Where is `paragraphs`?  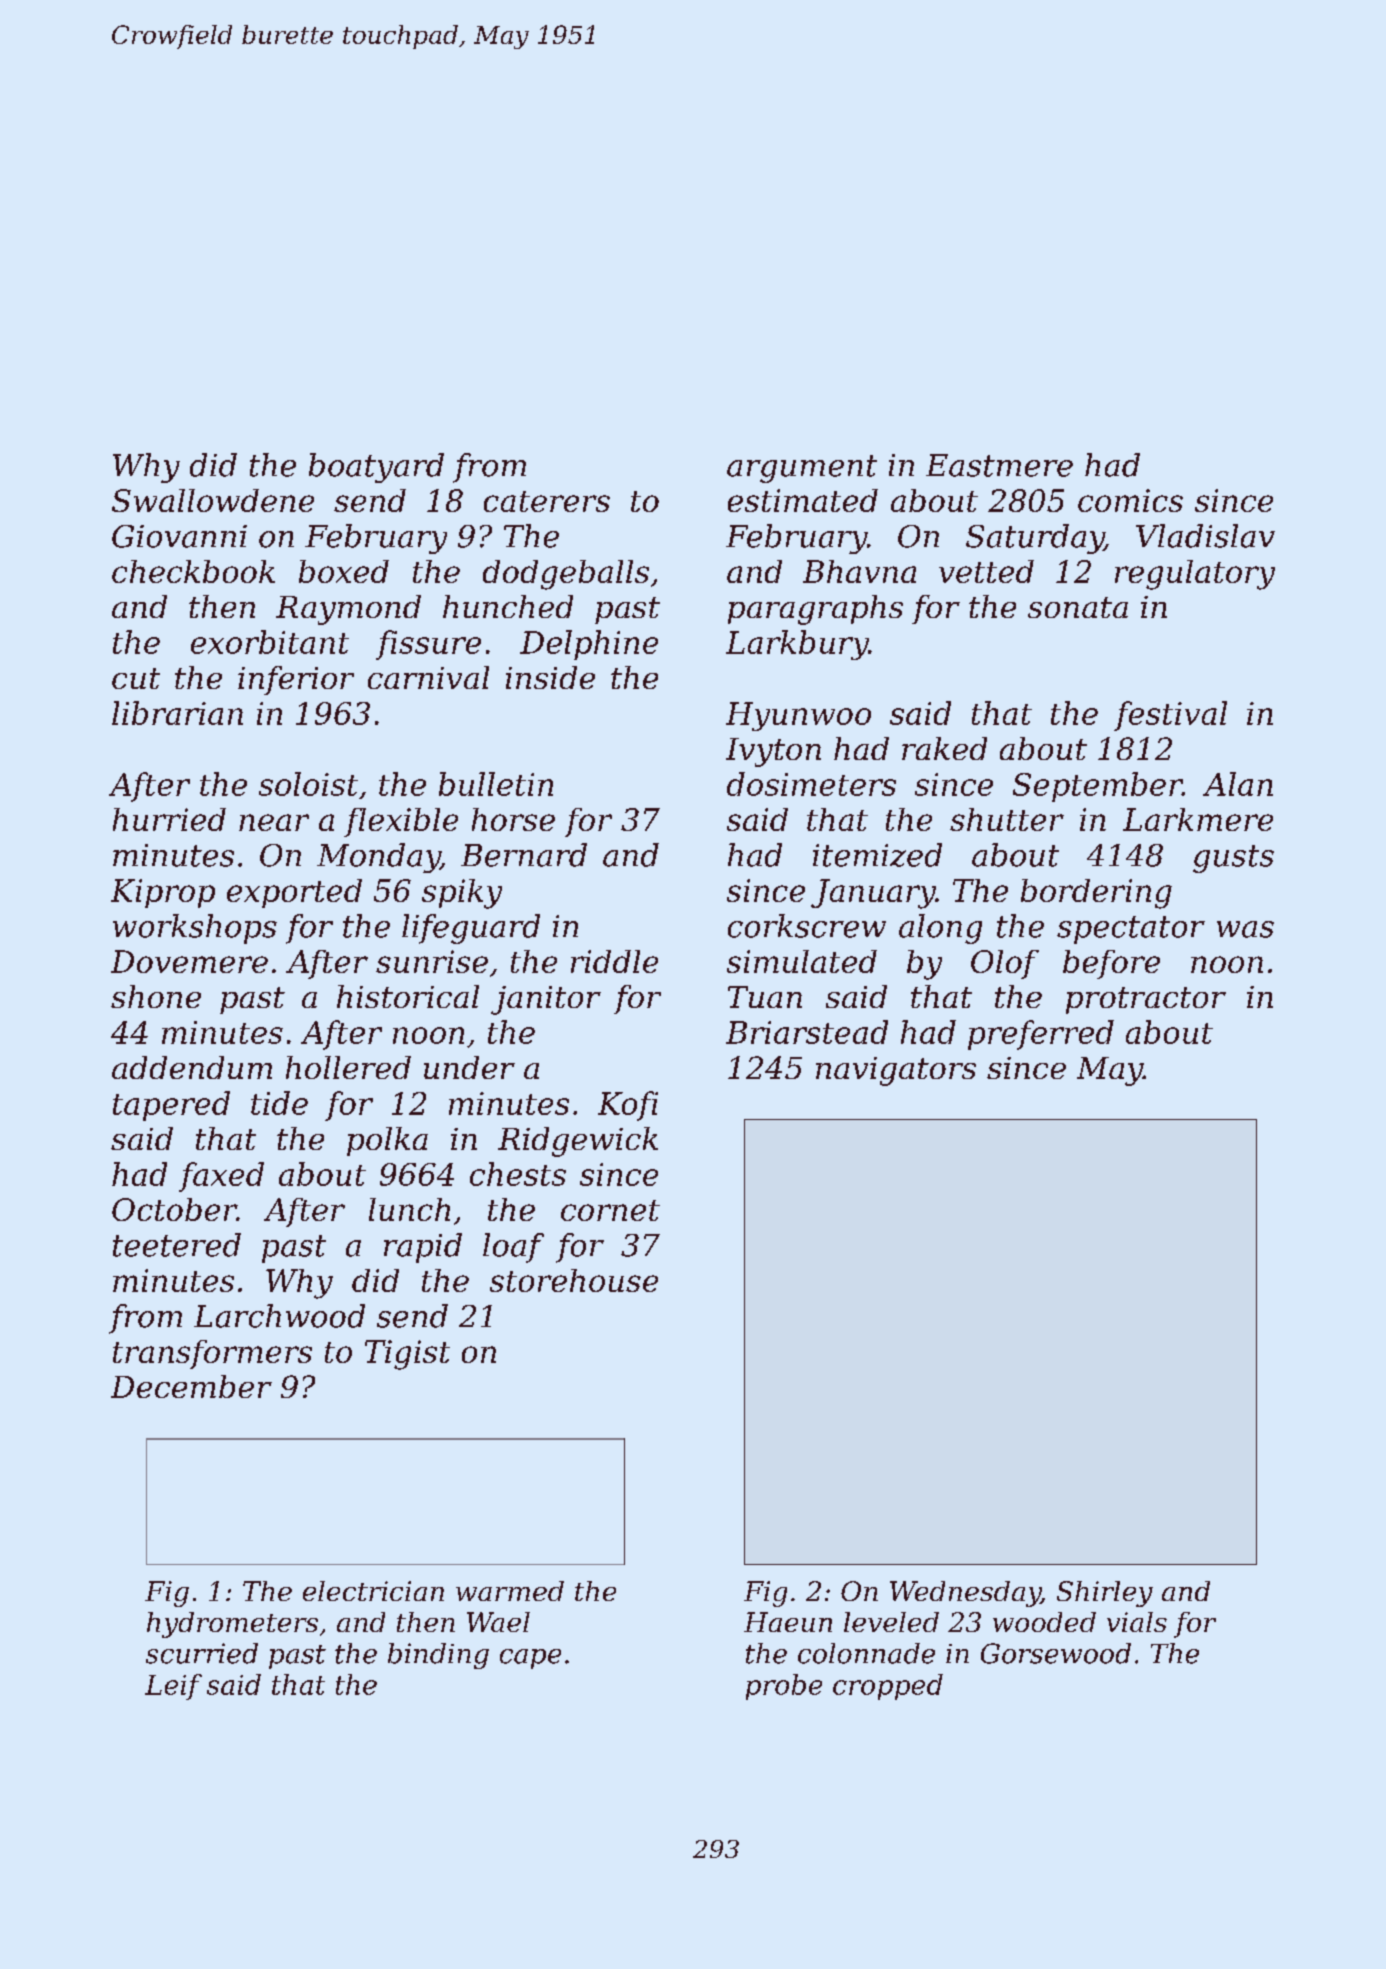
paragraphs is located at coordinates (815, 610).
